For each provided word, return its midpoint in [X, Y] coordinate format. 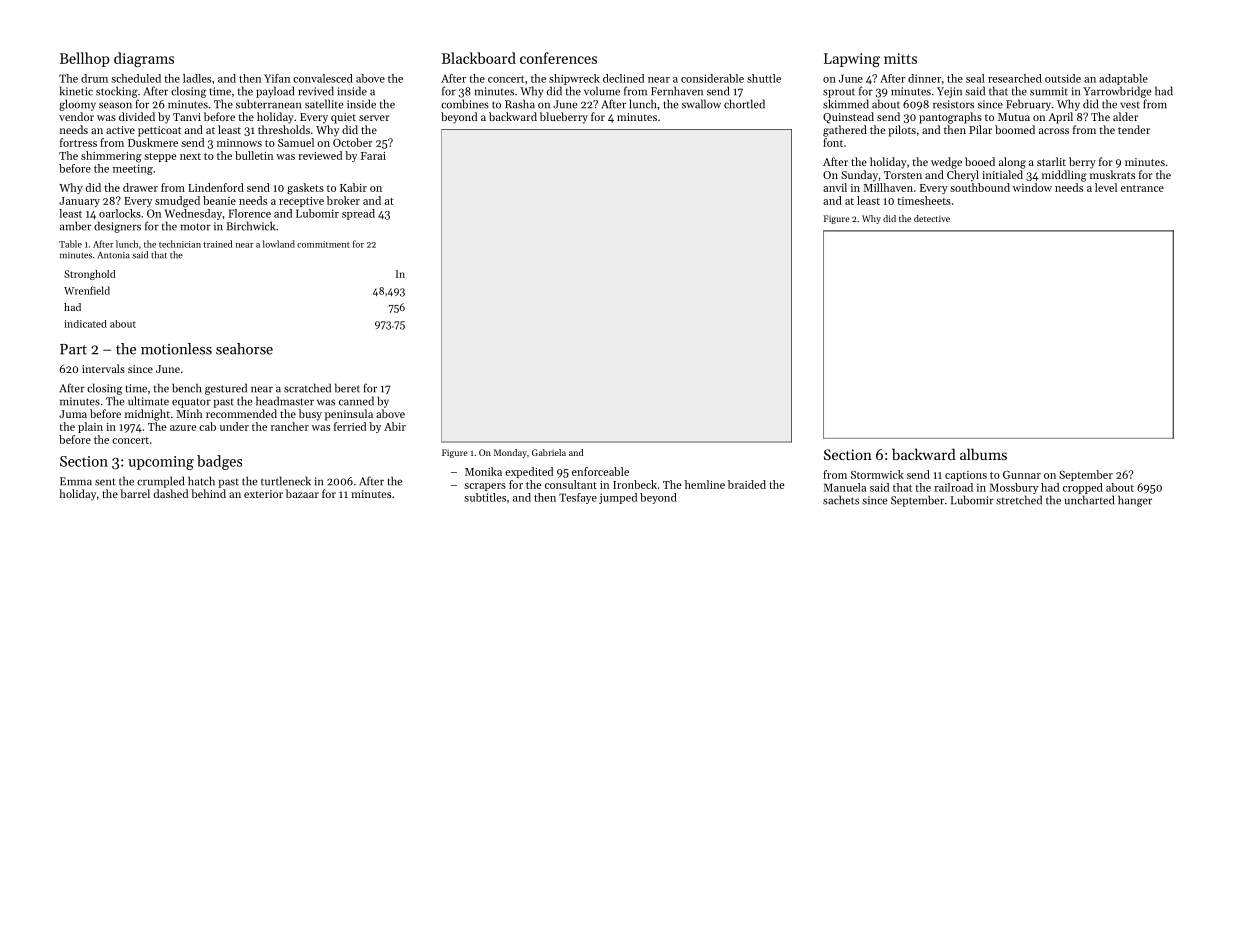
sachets [841, 500]
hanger [1135, 501]
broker [343, 200]
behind [208, 493]
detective [932, 218]
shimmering [111, 157]
